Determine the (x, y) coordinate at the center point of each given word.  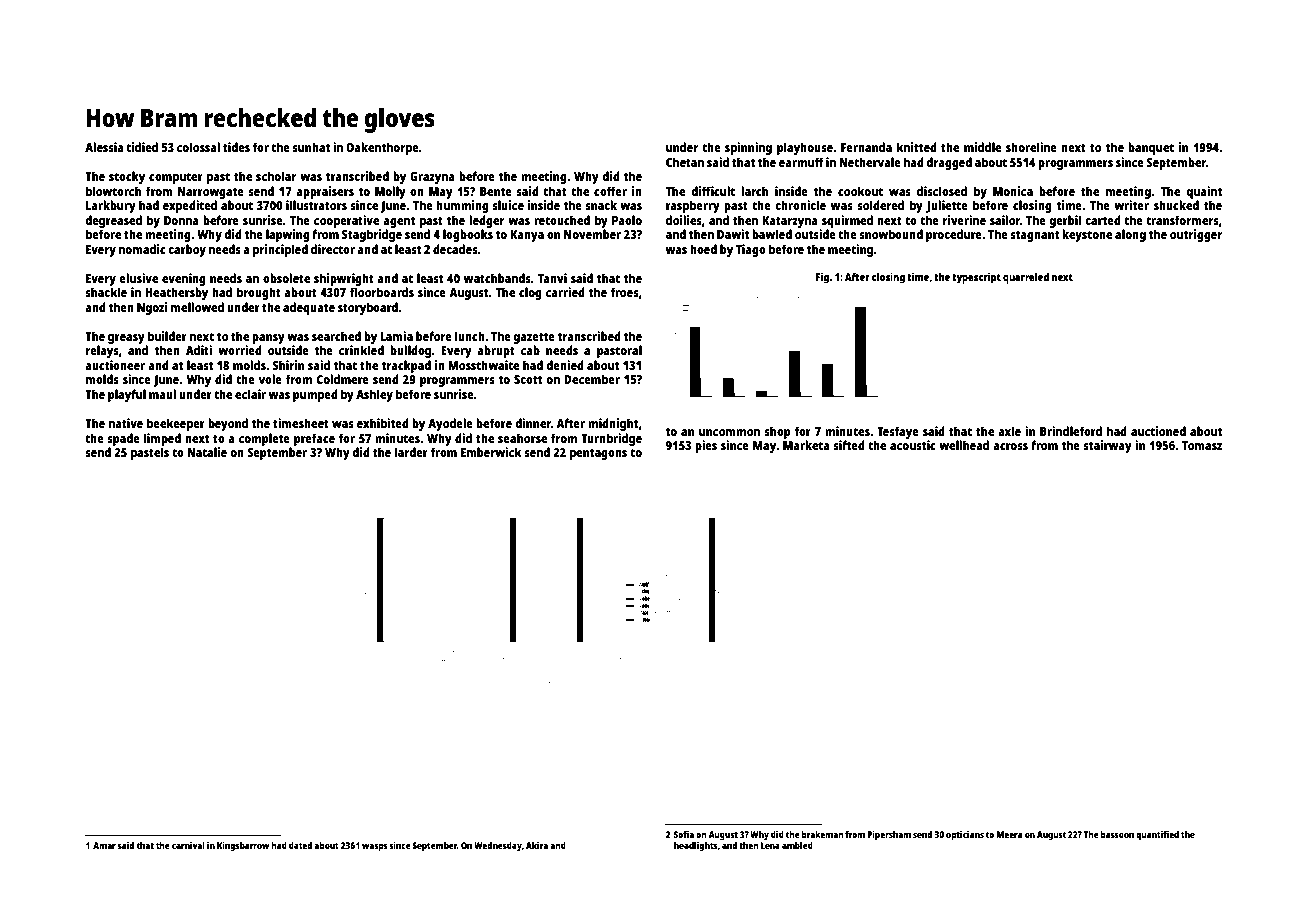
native (126, 423)
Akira (537, 845)
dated (300, 845)
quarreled (1026, 278)
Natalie (207, 452)
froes (625, 292)
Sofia (684, 834)
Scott (528, 379)
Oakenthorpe (382, 148)
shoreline (1031, 147)
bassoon (1117, 834)
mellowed (197, 307)
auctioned (1158, 431)
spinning (748, 148)
